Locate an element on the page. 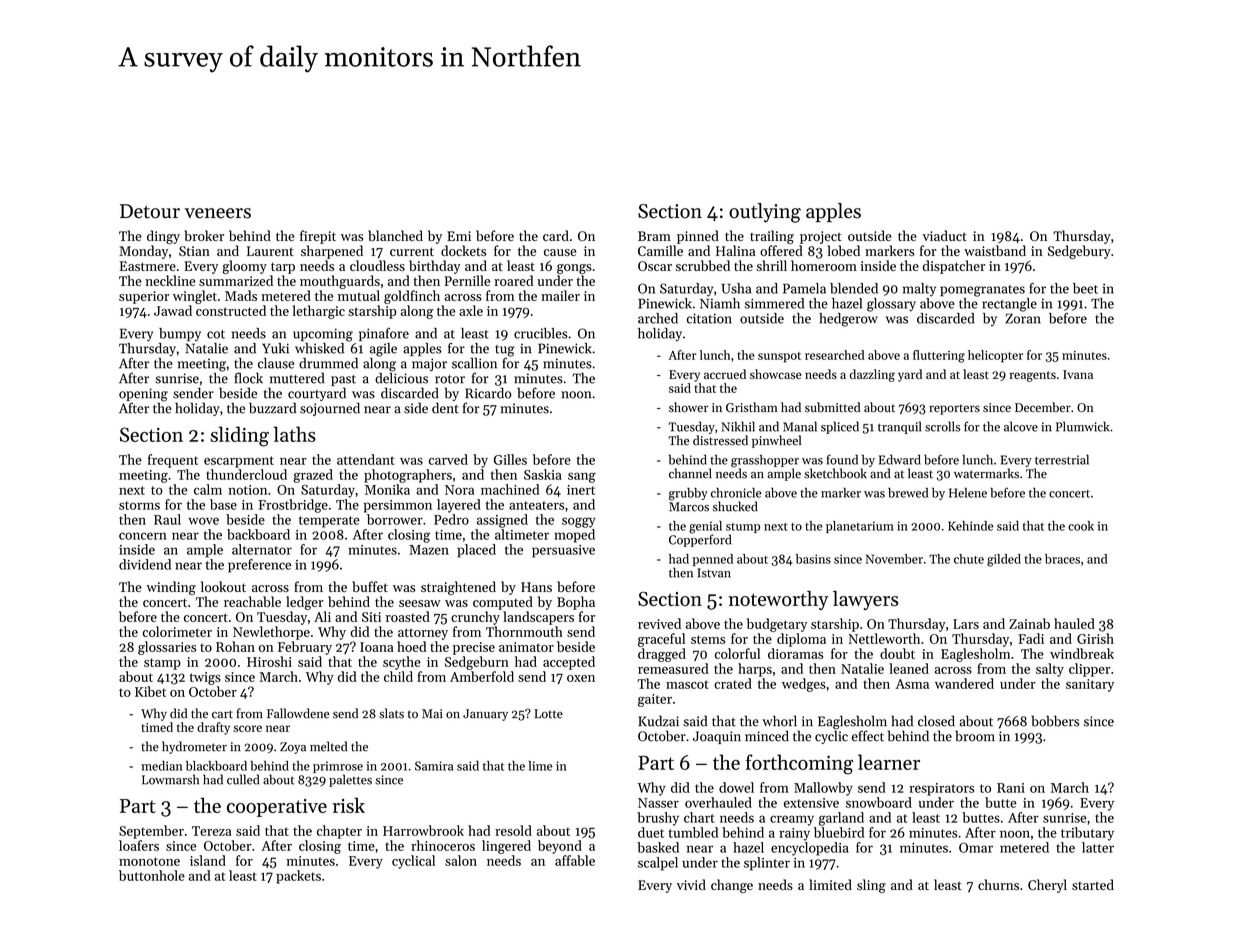 Image resolution: width=1233 pixels, height=952 pixels. project is located at coordinates (821, 237).
